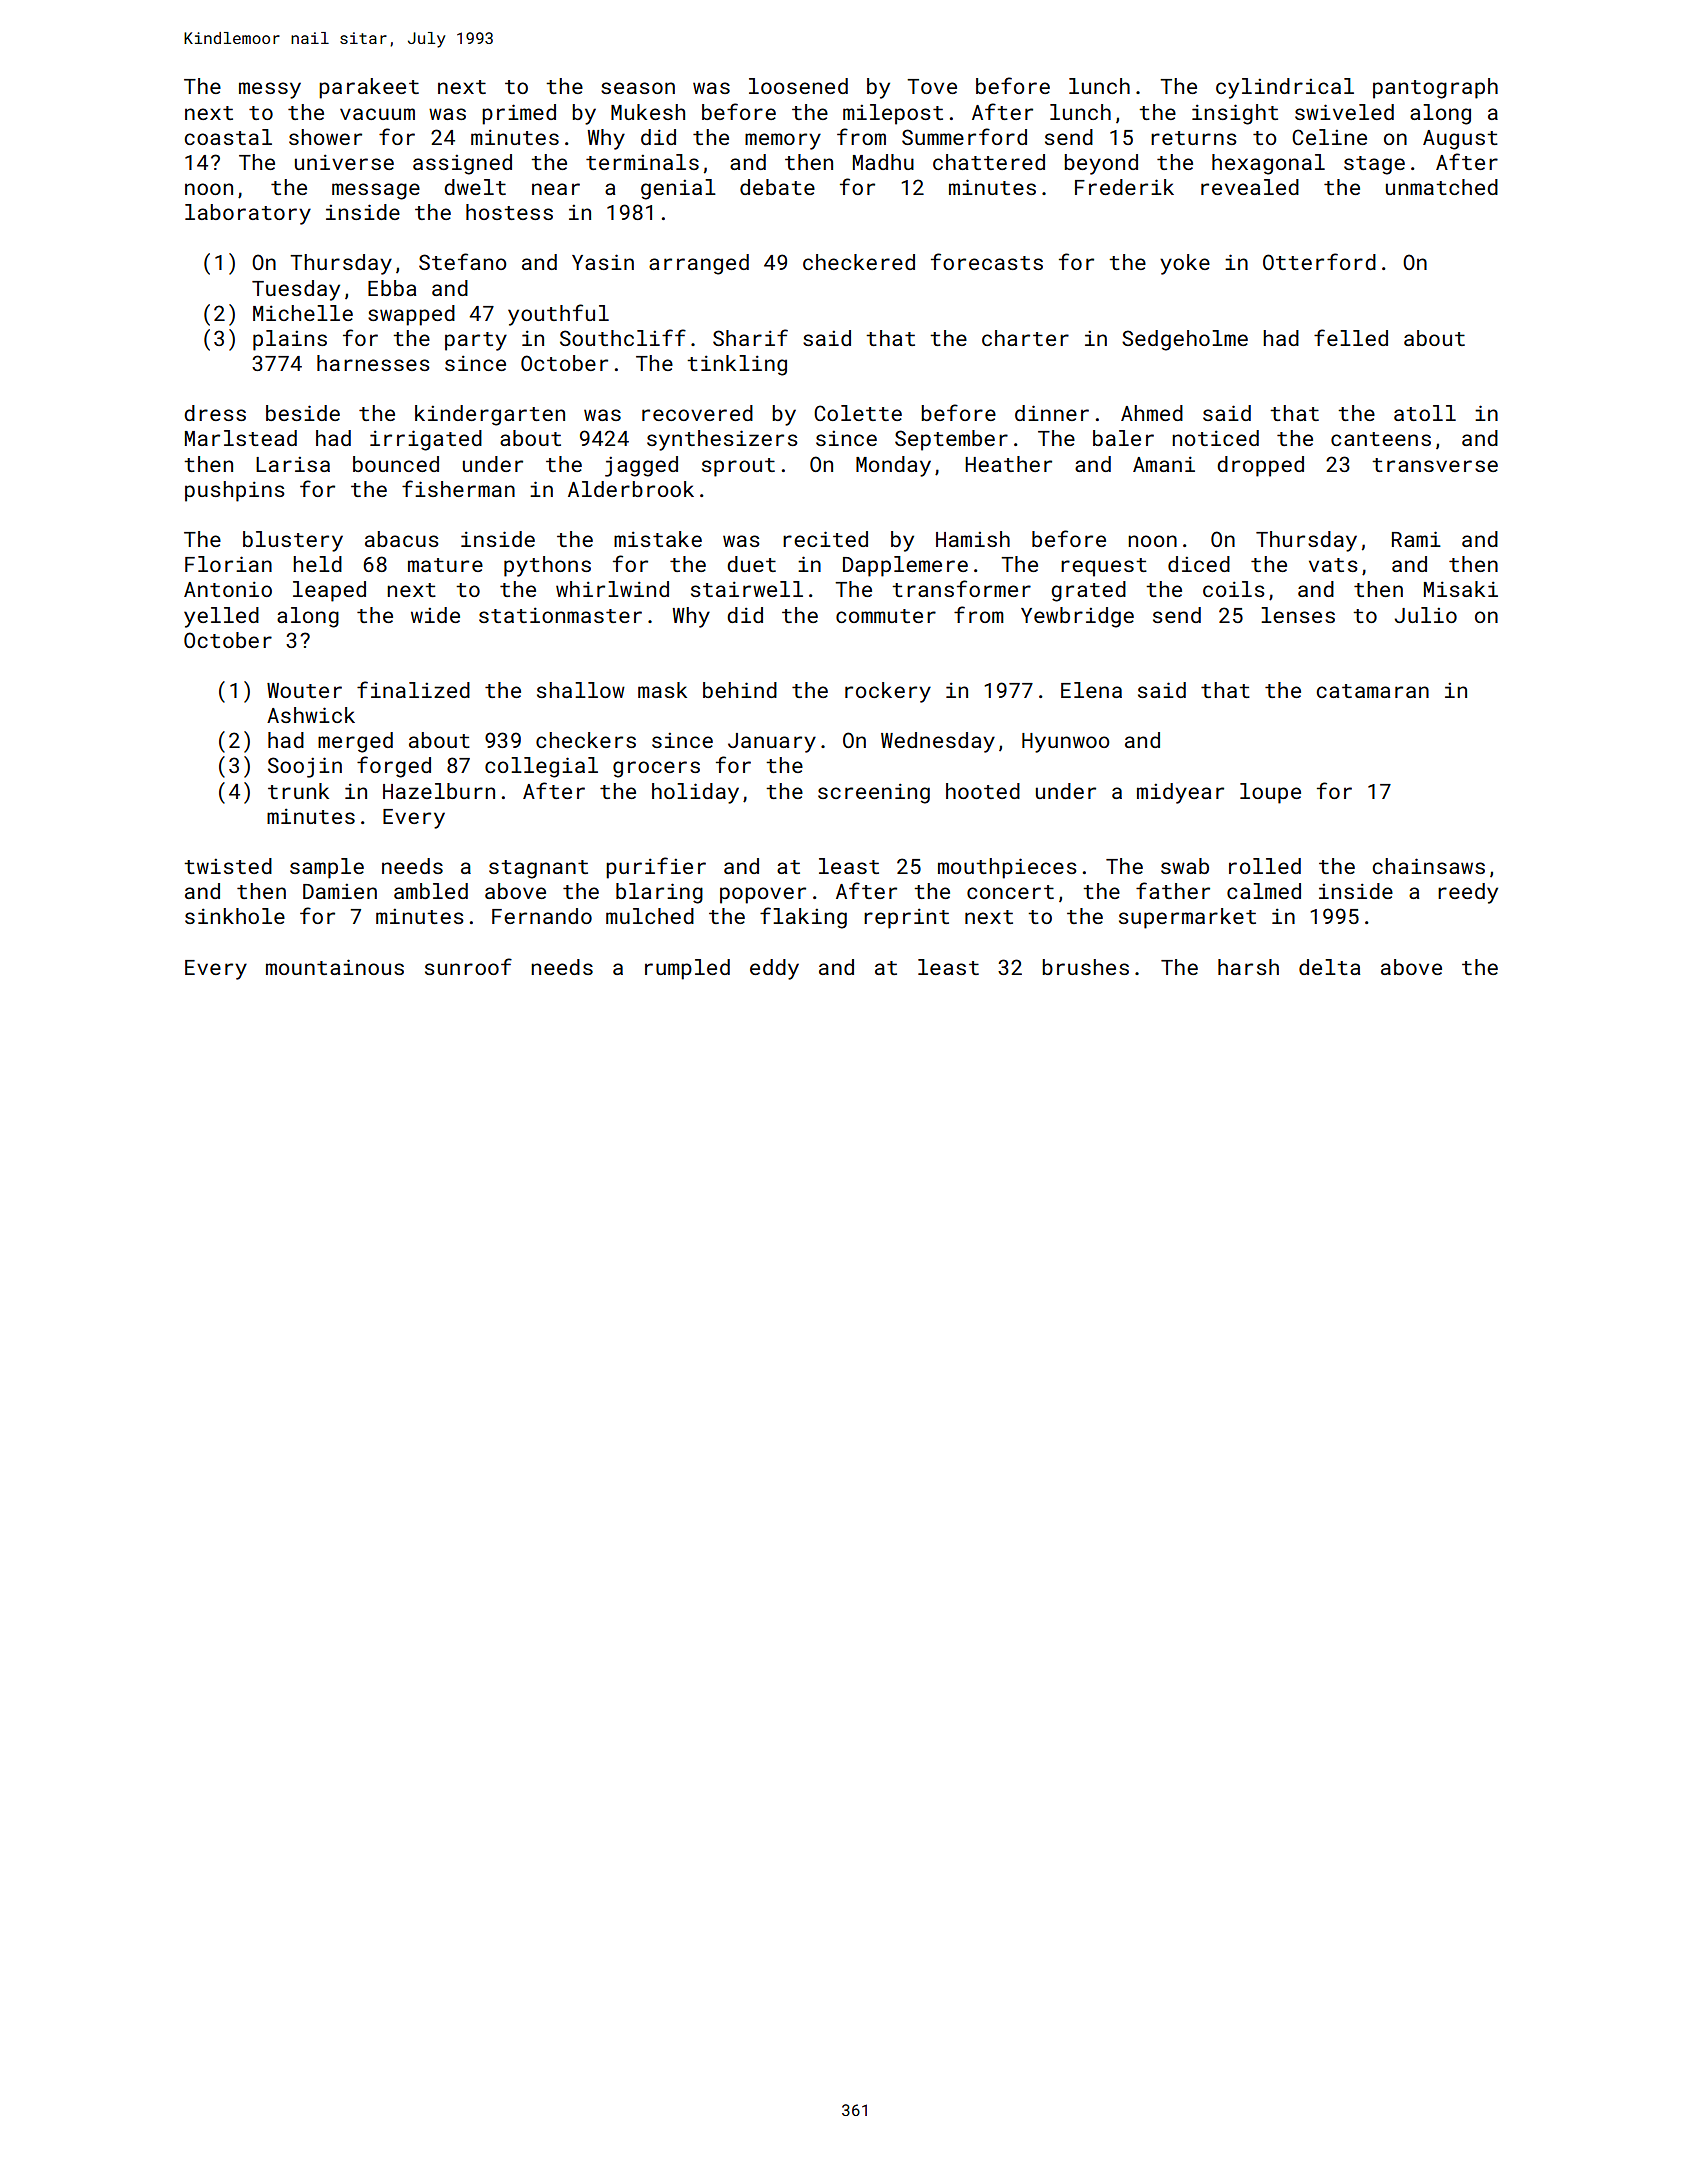 This screenshot has height=2178, width=1683. I want to click on Larisa, so click(293, 464).
